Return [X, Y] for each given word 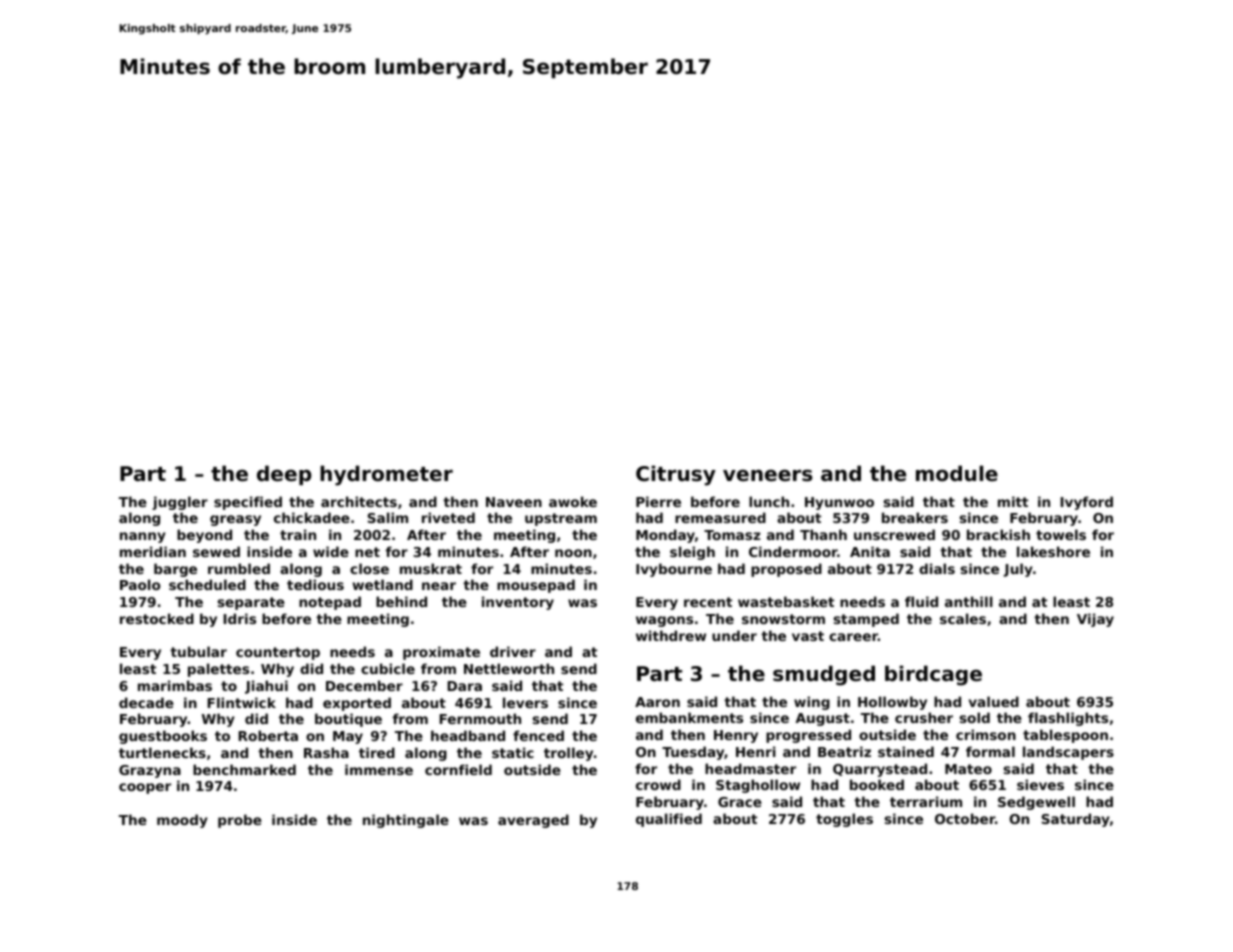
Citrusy [676, 475]
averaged [533, 821]
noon [573, 553]
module [957, 473]
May [348, 737]
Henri [756, 751]
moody [182, 821]
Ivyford [1086, 503]
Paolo [140, 584]
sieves [1040, 784]
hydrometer [386, 475]
